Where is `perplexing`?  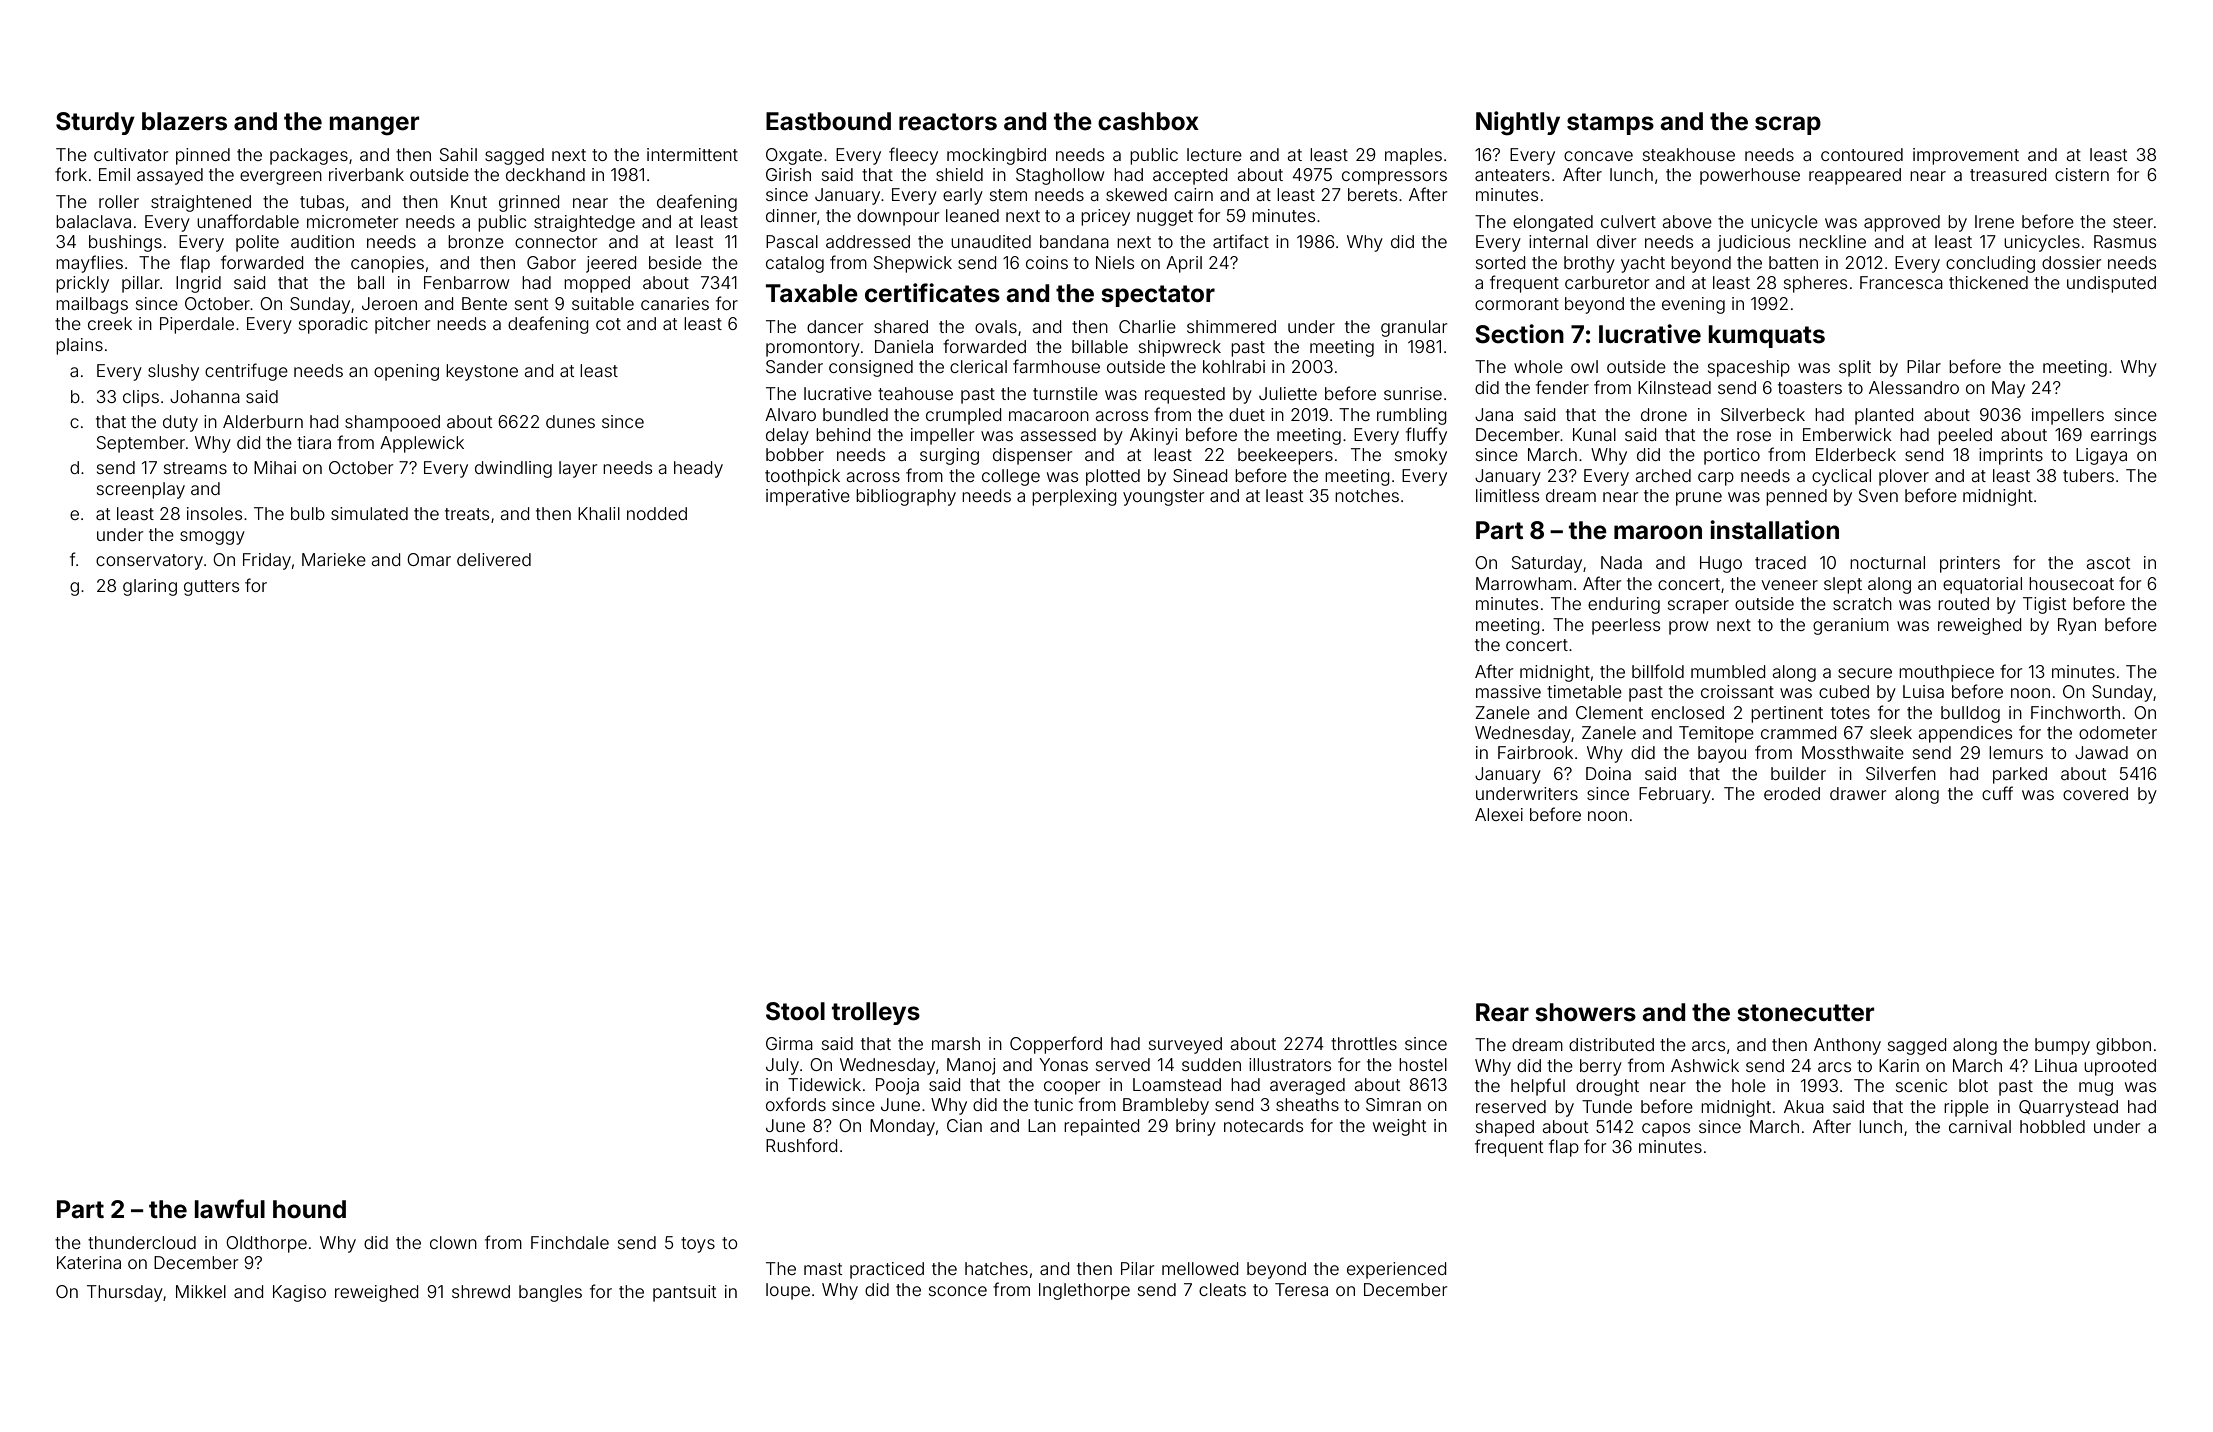 perplexing is located at coordinates (1074, 497).
